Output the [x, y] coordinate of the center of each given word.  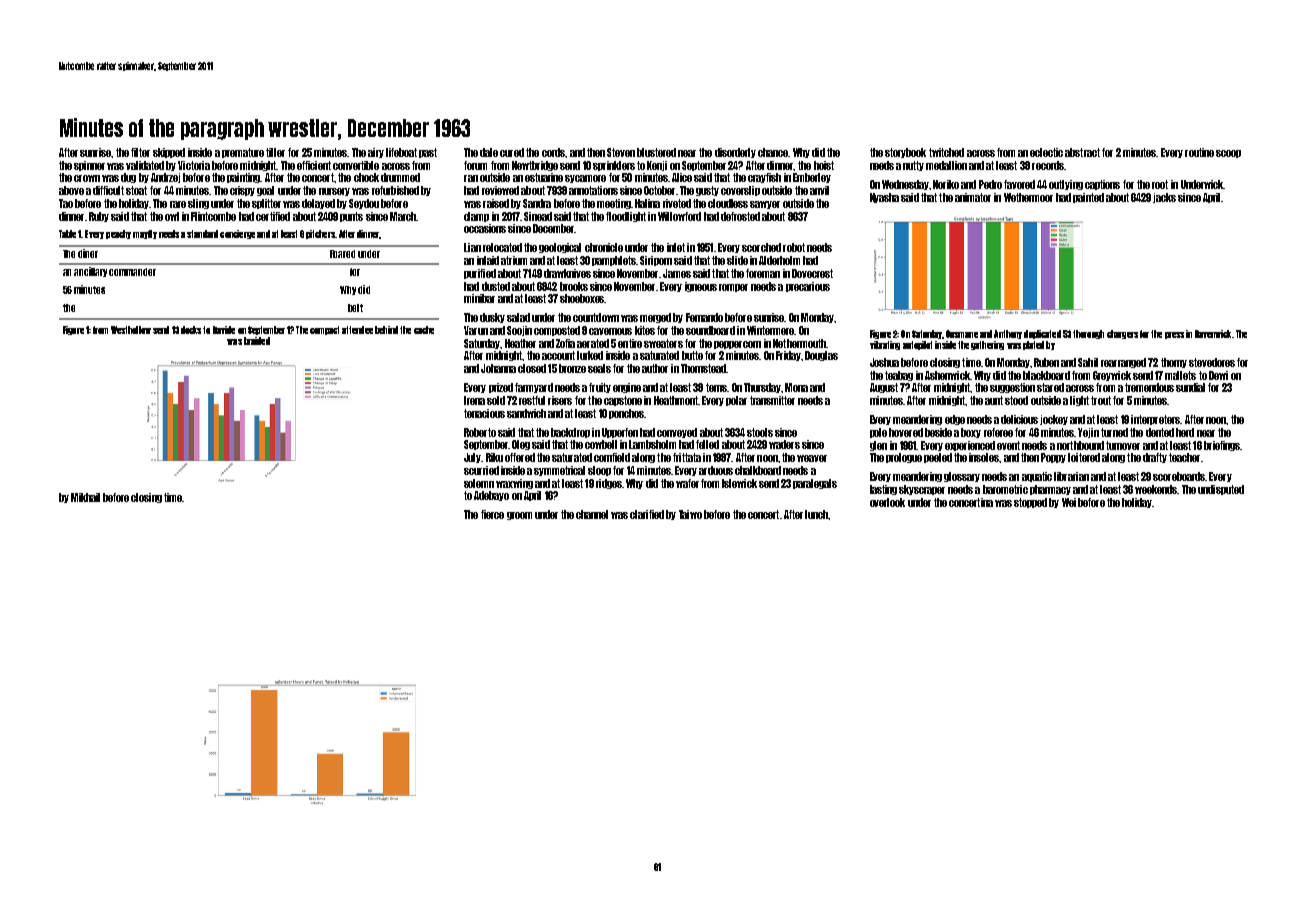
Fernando [704, 317]
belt [355, 308]
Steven [621, 152]
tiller [275, 152]
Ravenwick [1213, 334]
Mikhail [85, 497]
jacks [1164, 198]
